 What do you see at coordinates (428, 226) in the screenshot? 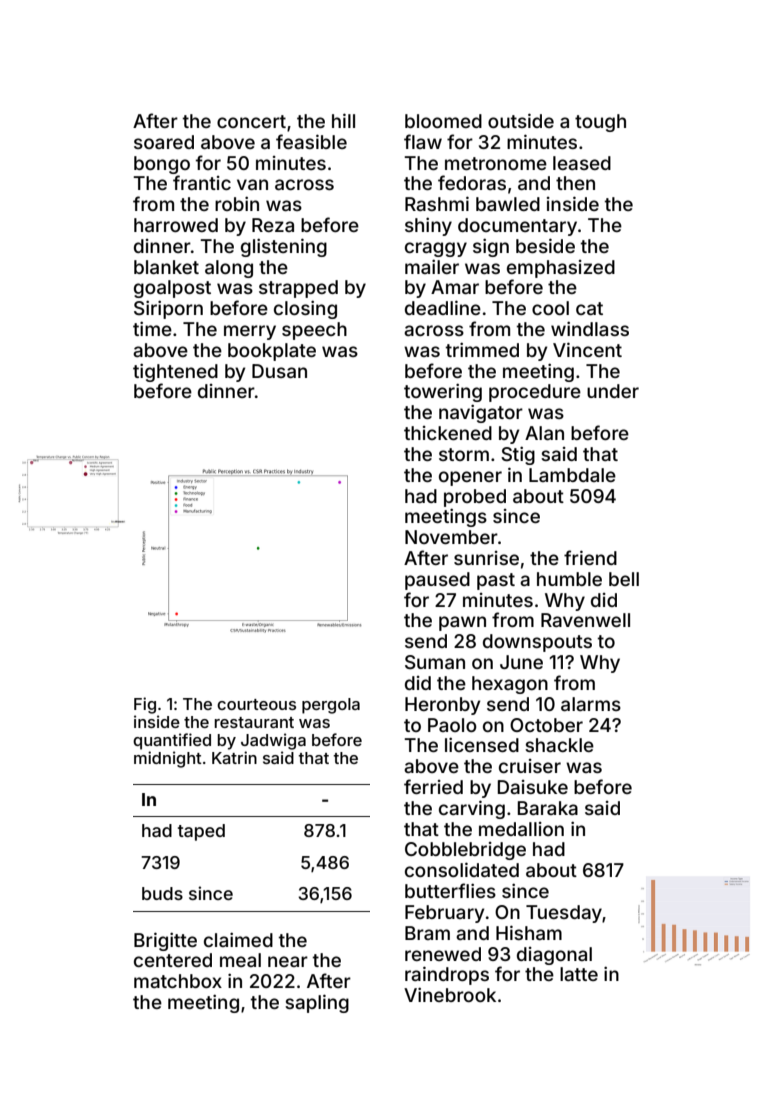
I see `shiny` at bounding box center [428, 226].
